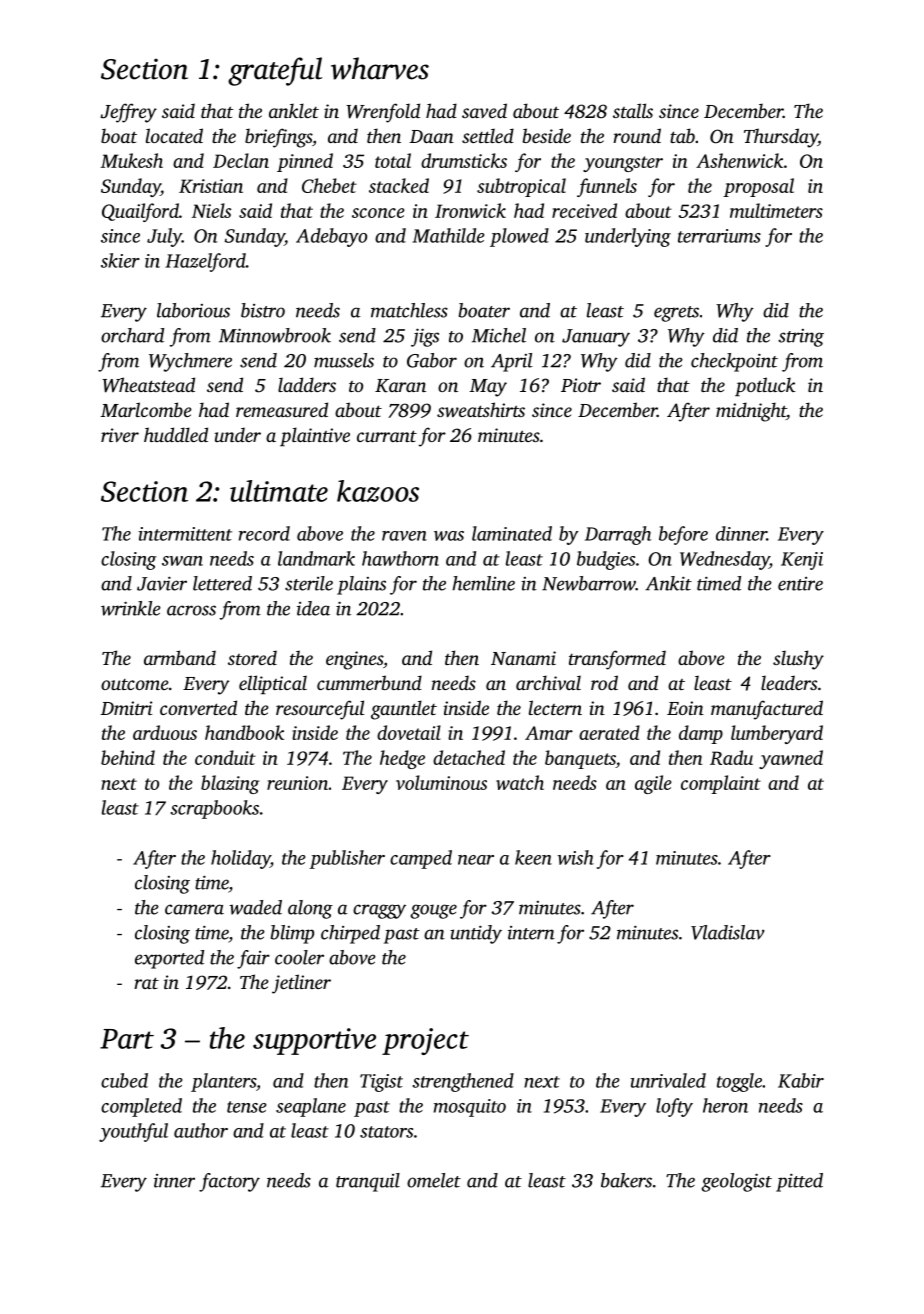  Describe the element at coordinates (499, 335) in the screenshot. I see `Michel` at that location.
